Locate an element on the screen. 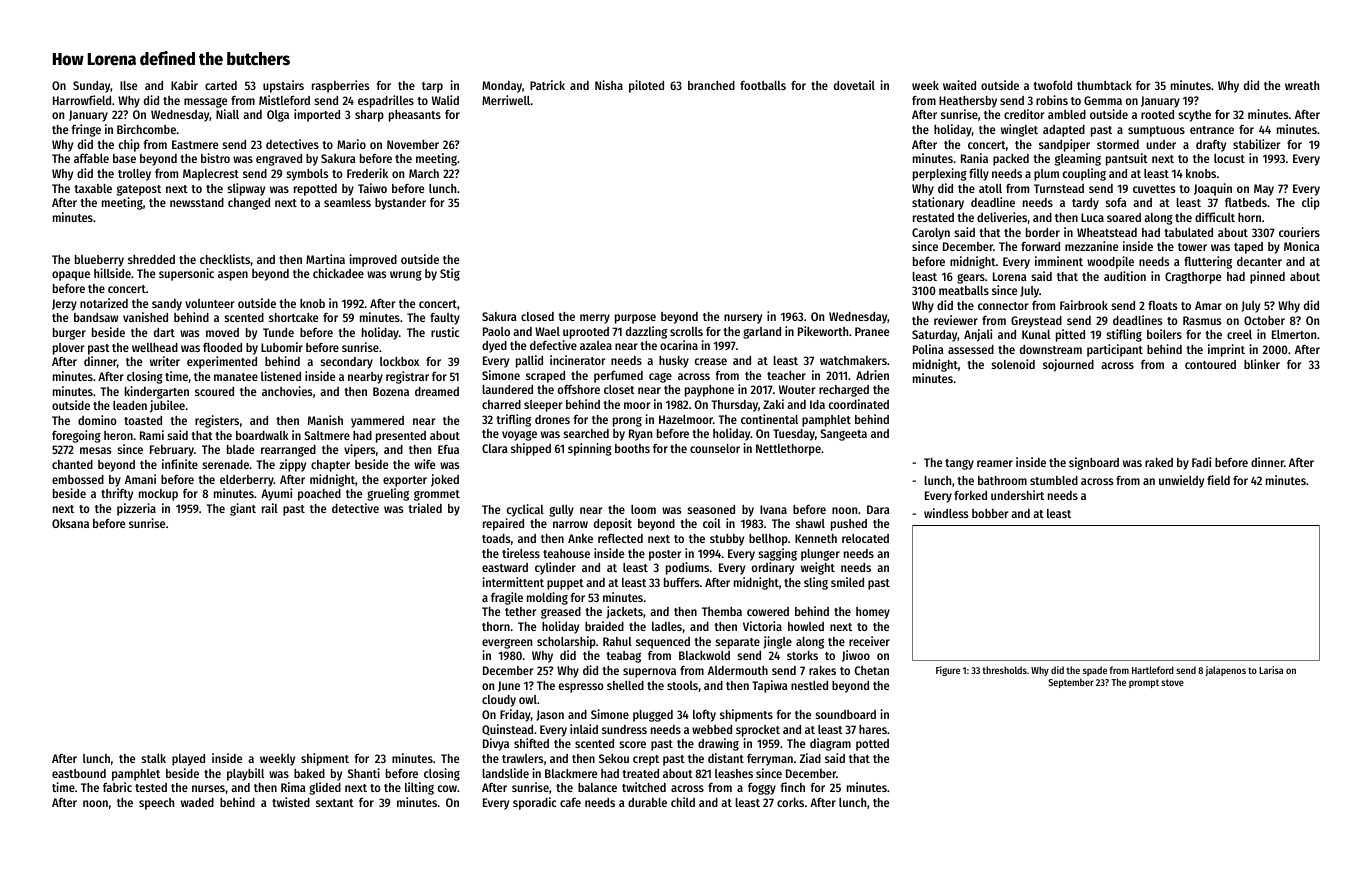 Image resolution: width=1372 pixels, height=887 pixels. chip is located at coordinates (129, 145).
